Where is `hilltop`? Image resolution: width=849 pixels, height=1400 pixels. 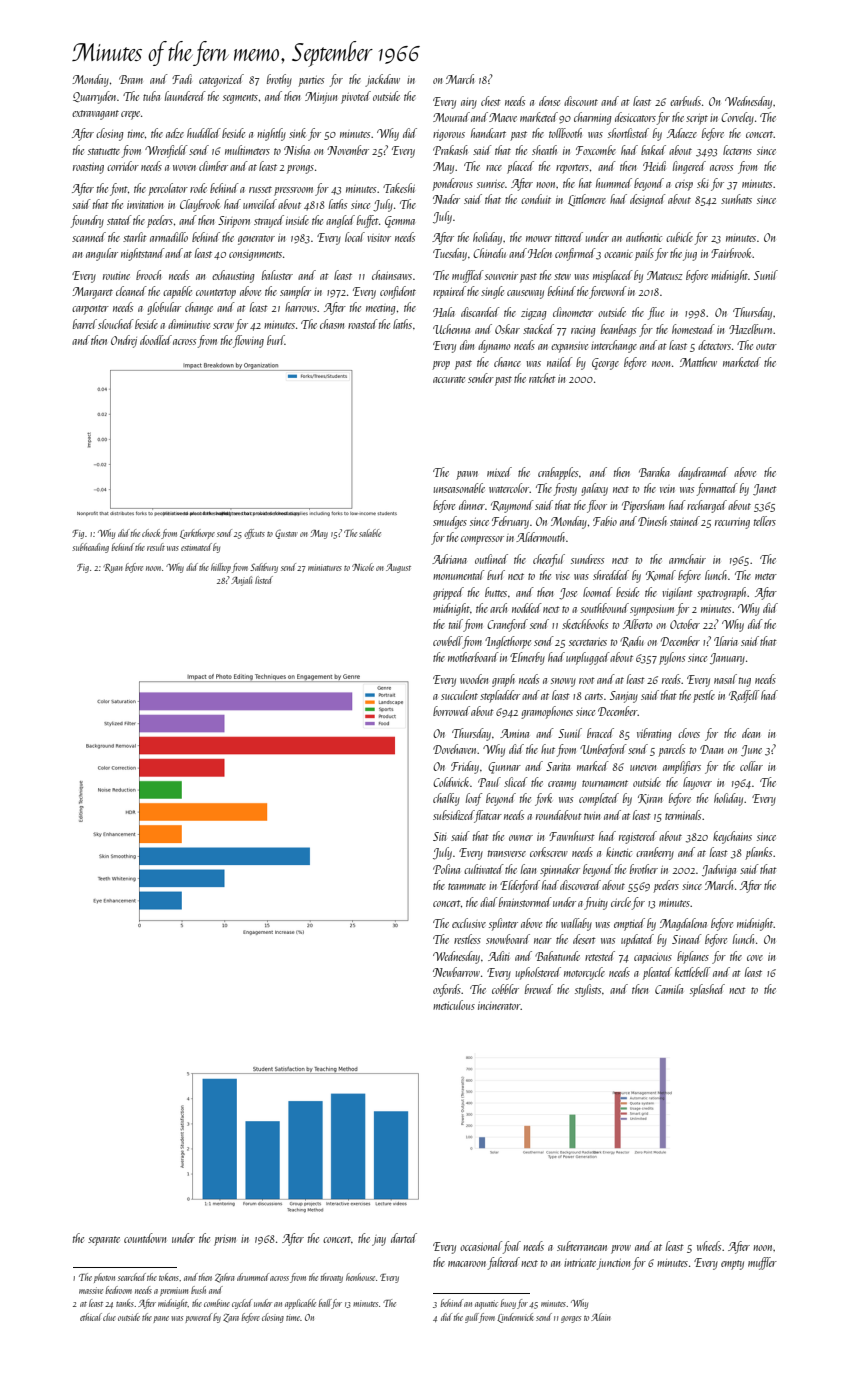
hilltop is located at coordinates (221, 568).
